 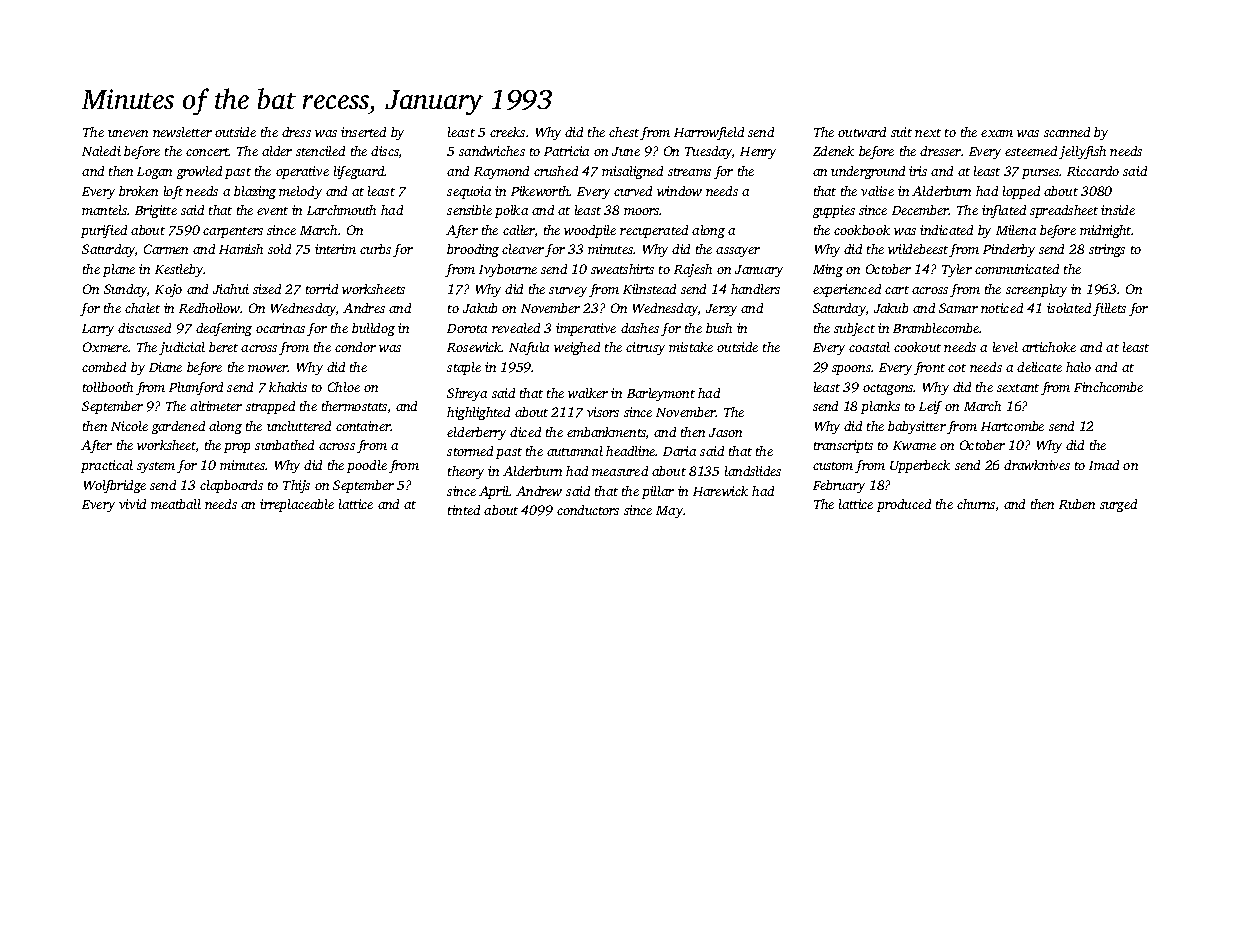 I want to click on Chloe, so click(x=344, y=387).
